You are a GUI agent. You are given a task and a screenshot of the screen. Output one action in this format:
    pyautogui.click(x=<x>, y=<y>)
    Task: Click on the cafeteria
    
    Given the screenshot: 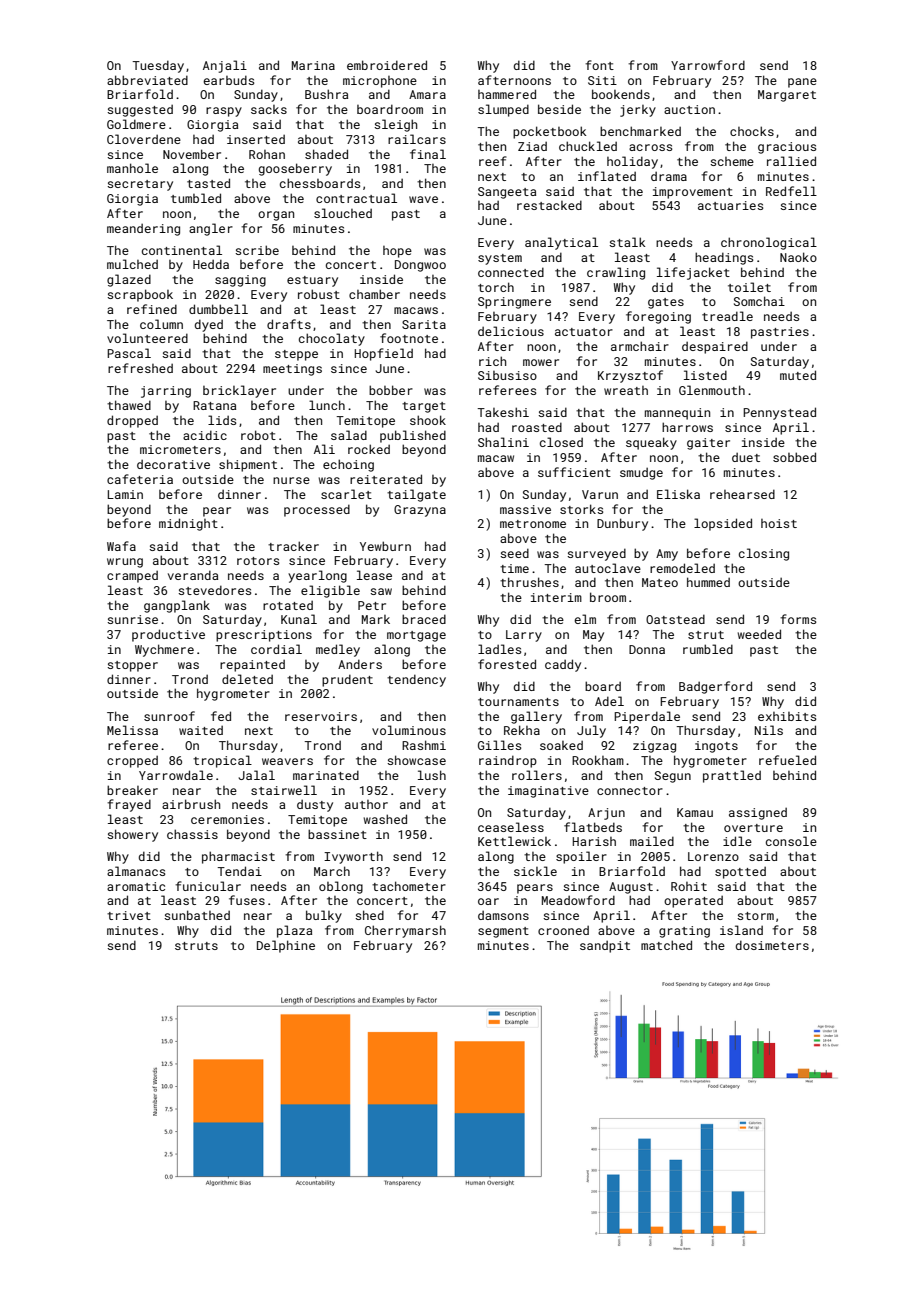 What is the action you would take?
    pyautogui.click(x=140, y=479)
